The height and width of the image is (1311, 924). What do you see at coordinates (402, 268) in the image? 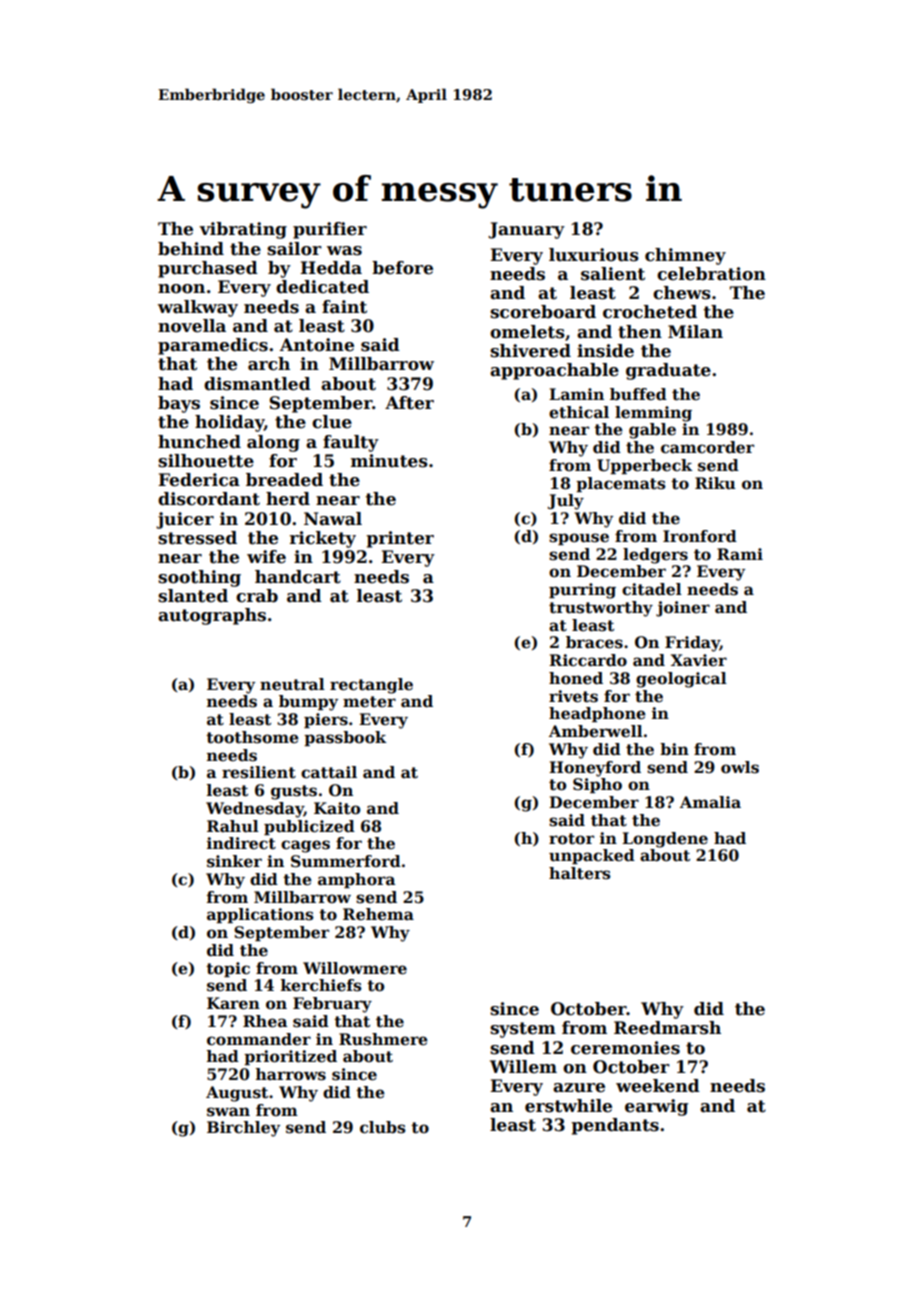
I see `before` at bounding box center [402, 268].
